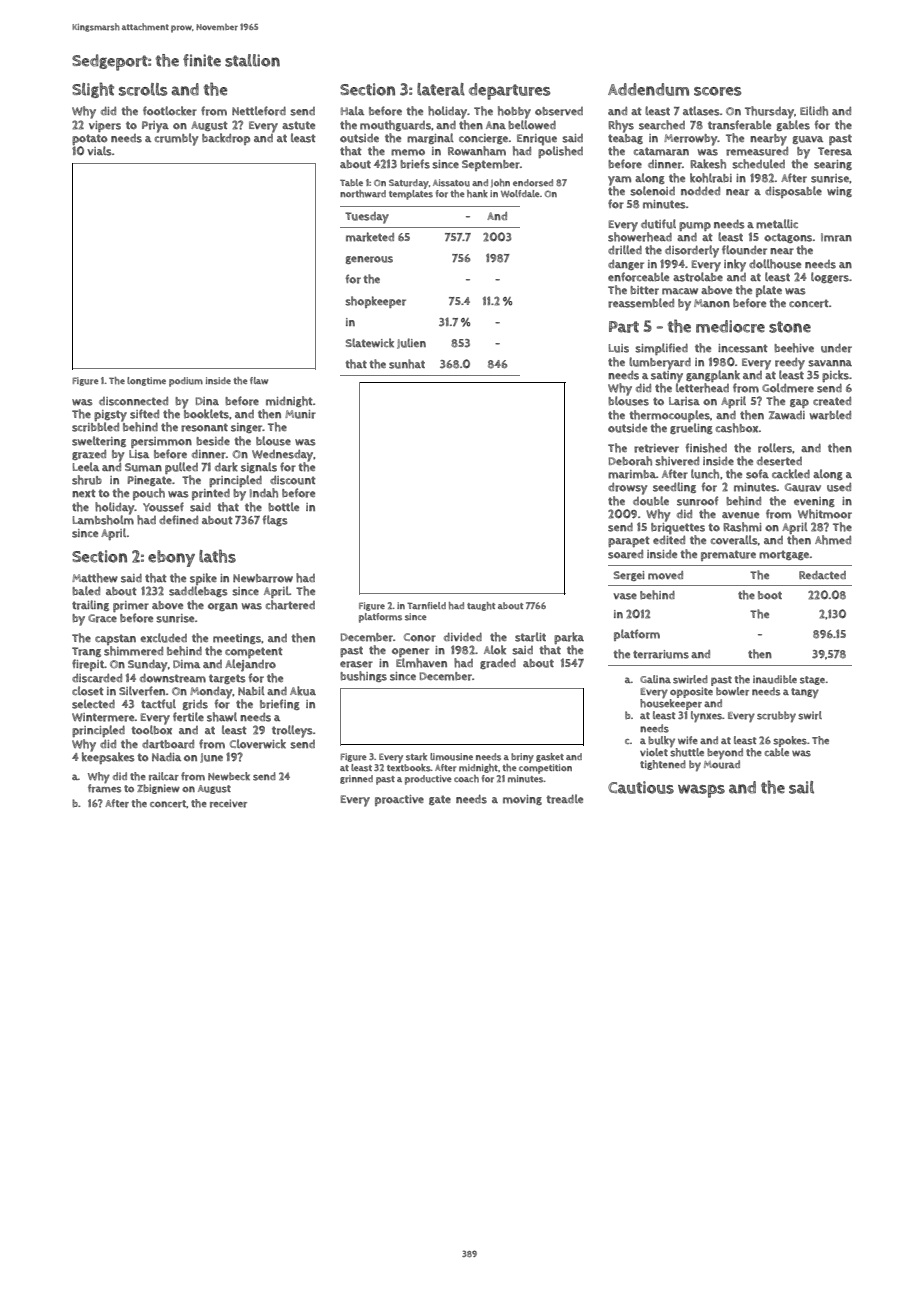 The width and height of the screenshot is (924, 1308). I want to click on scrolls, so click(143, 89).
